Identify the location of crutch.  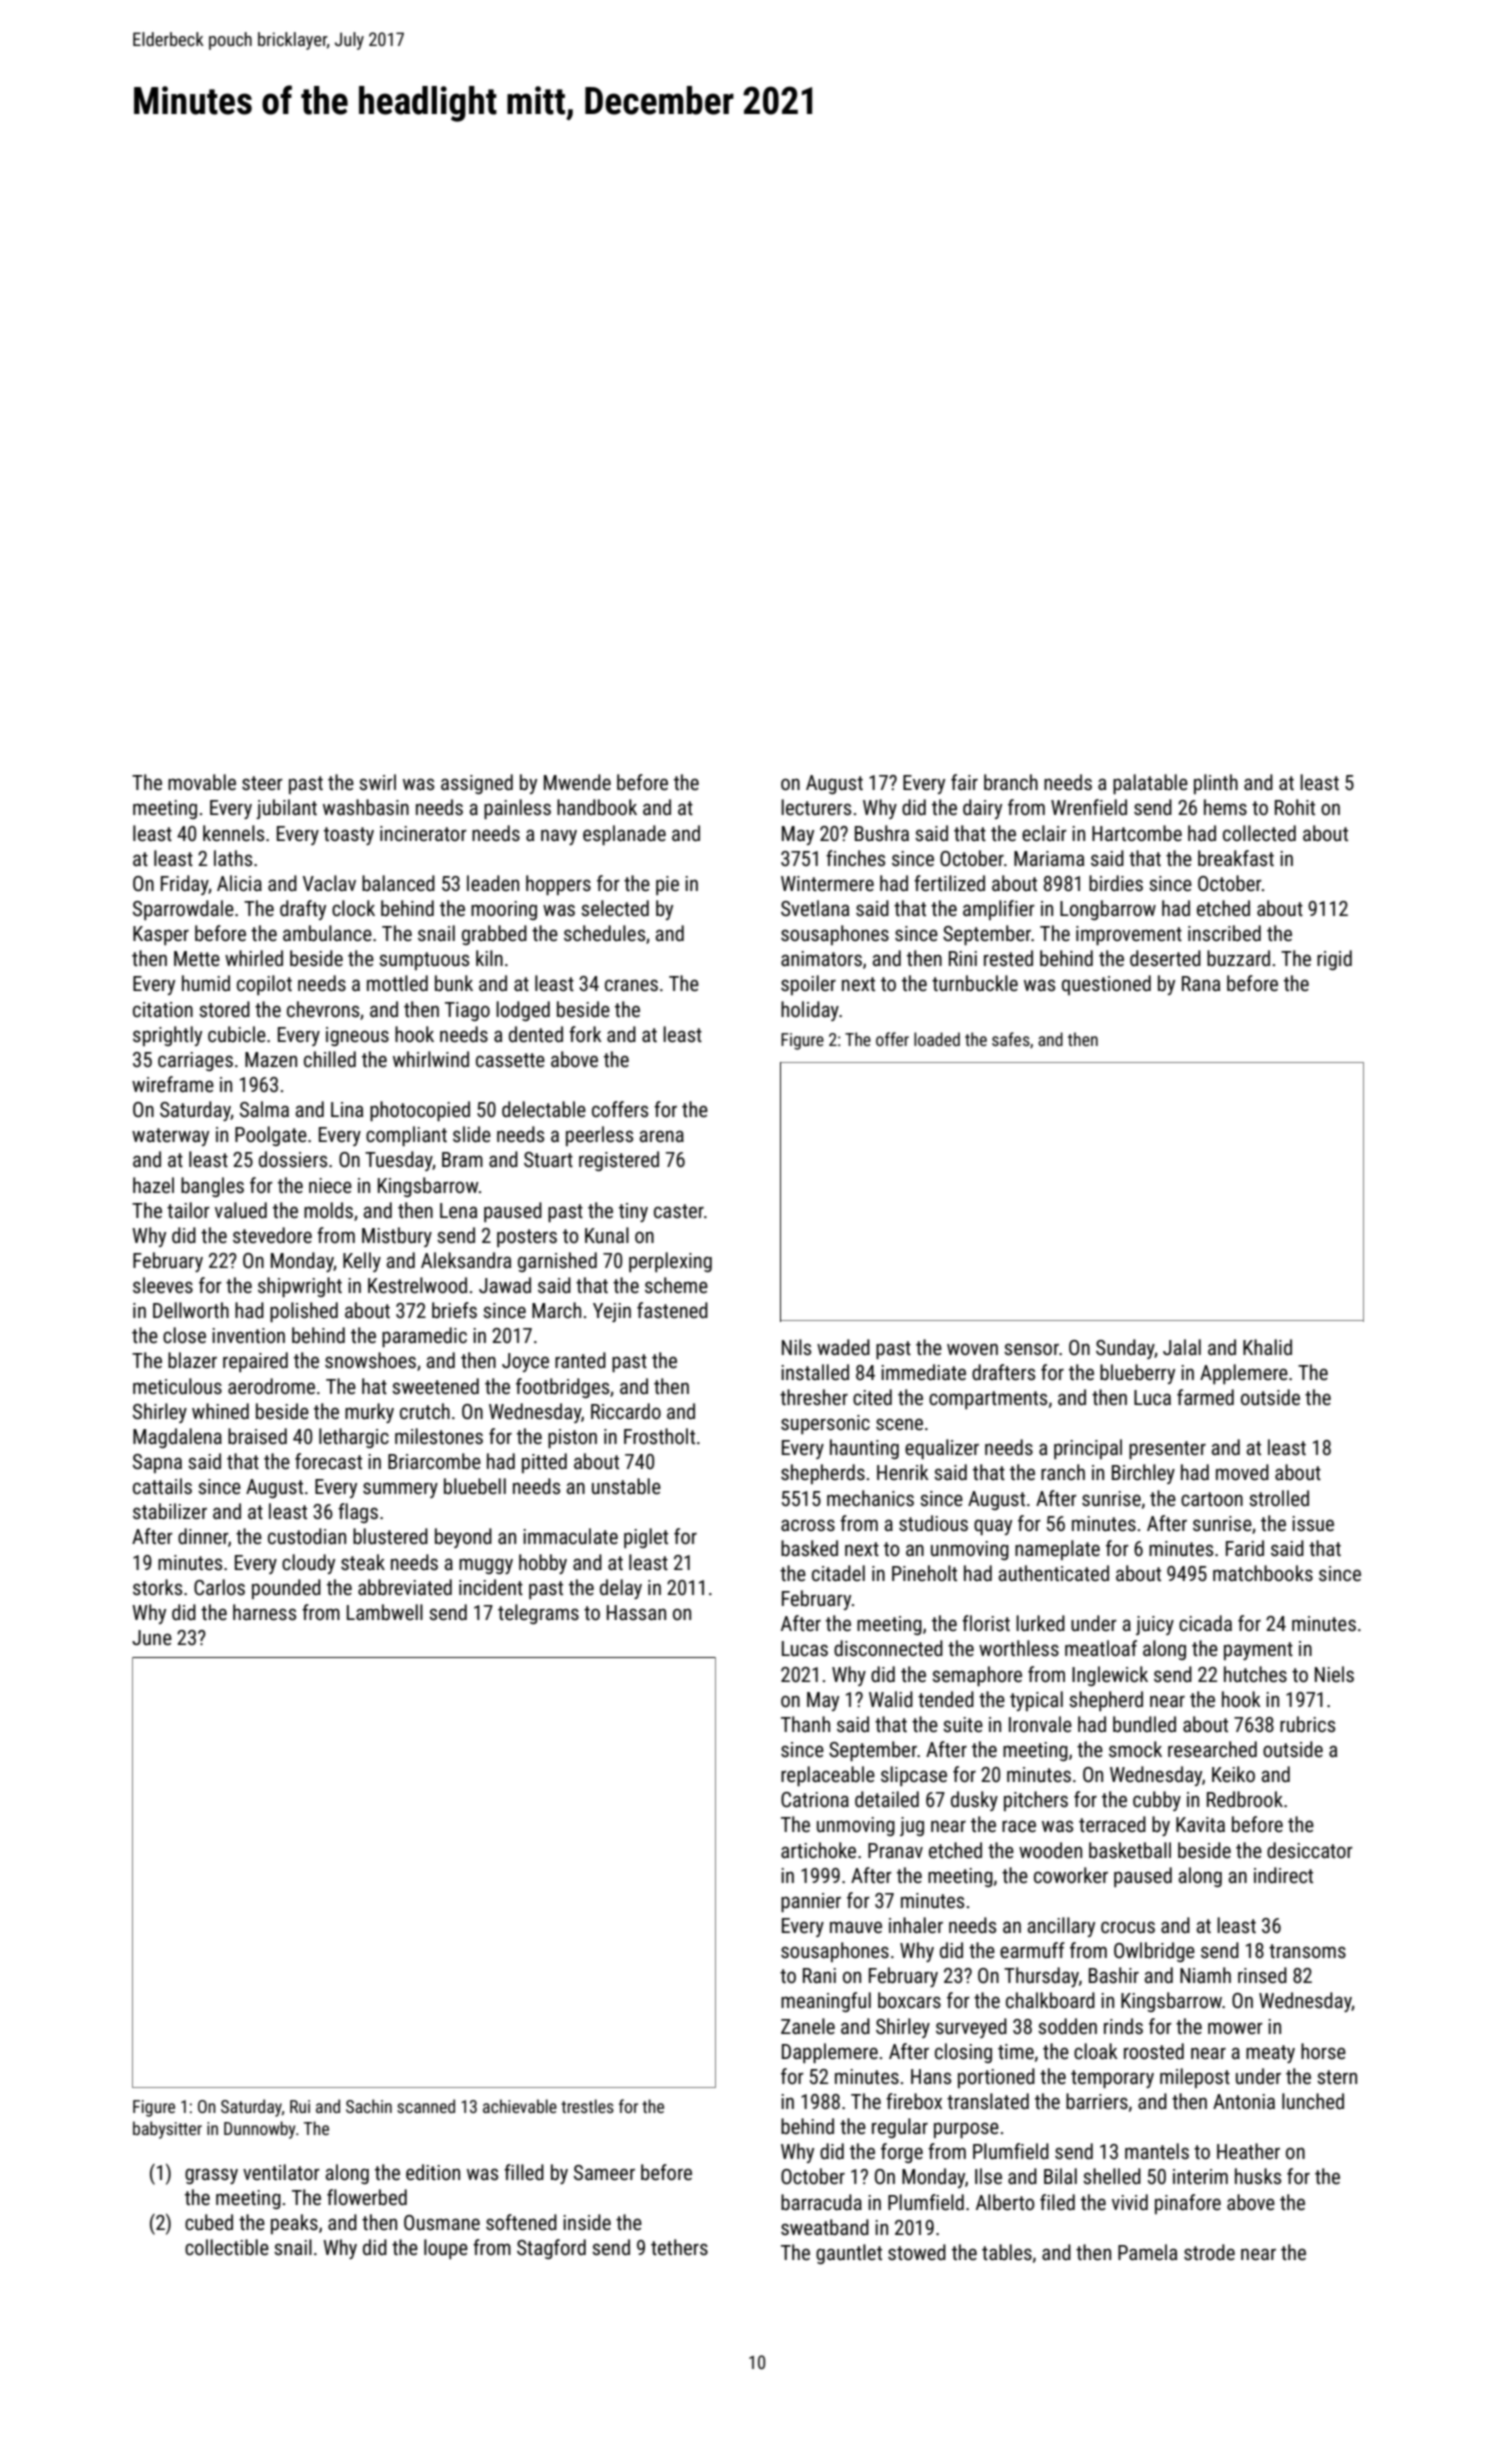
(425, 1411).
